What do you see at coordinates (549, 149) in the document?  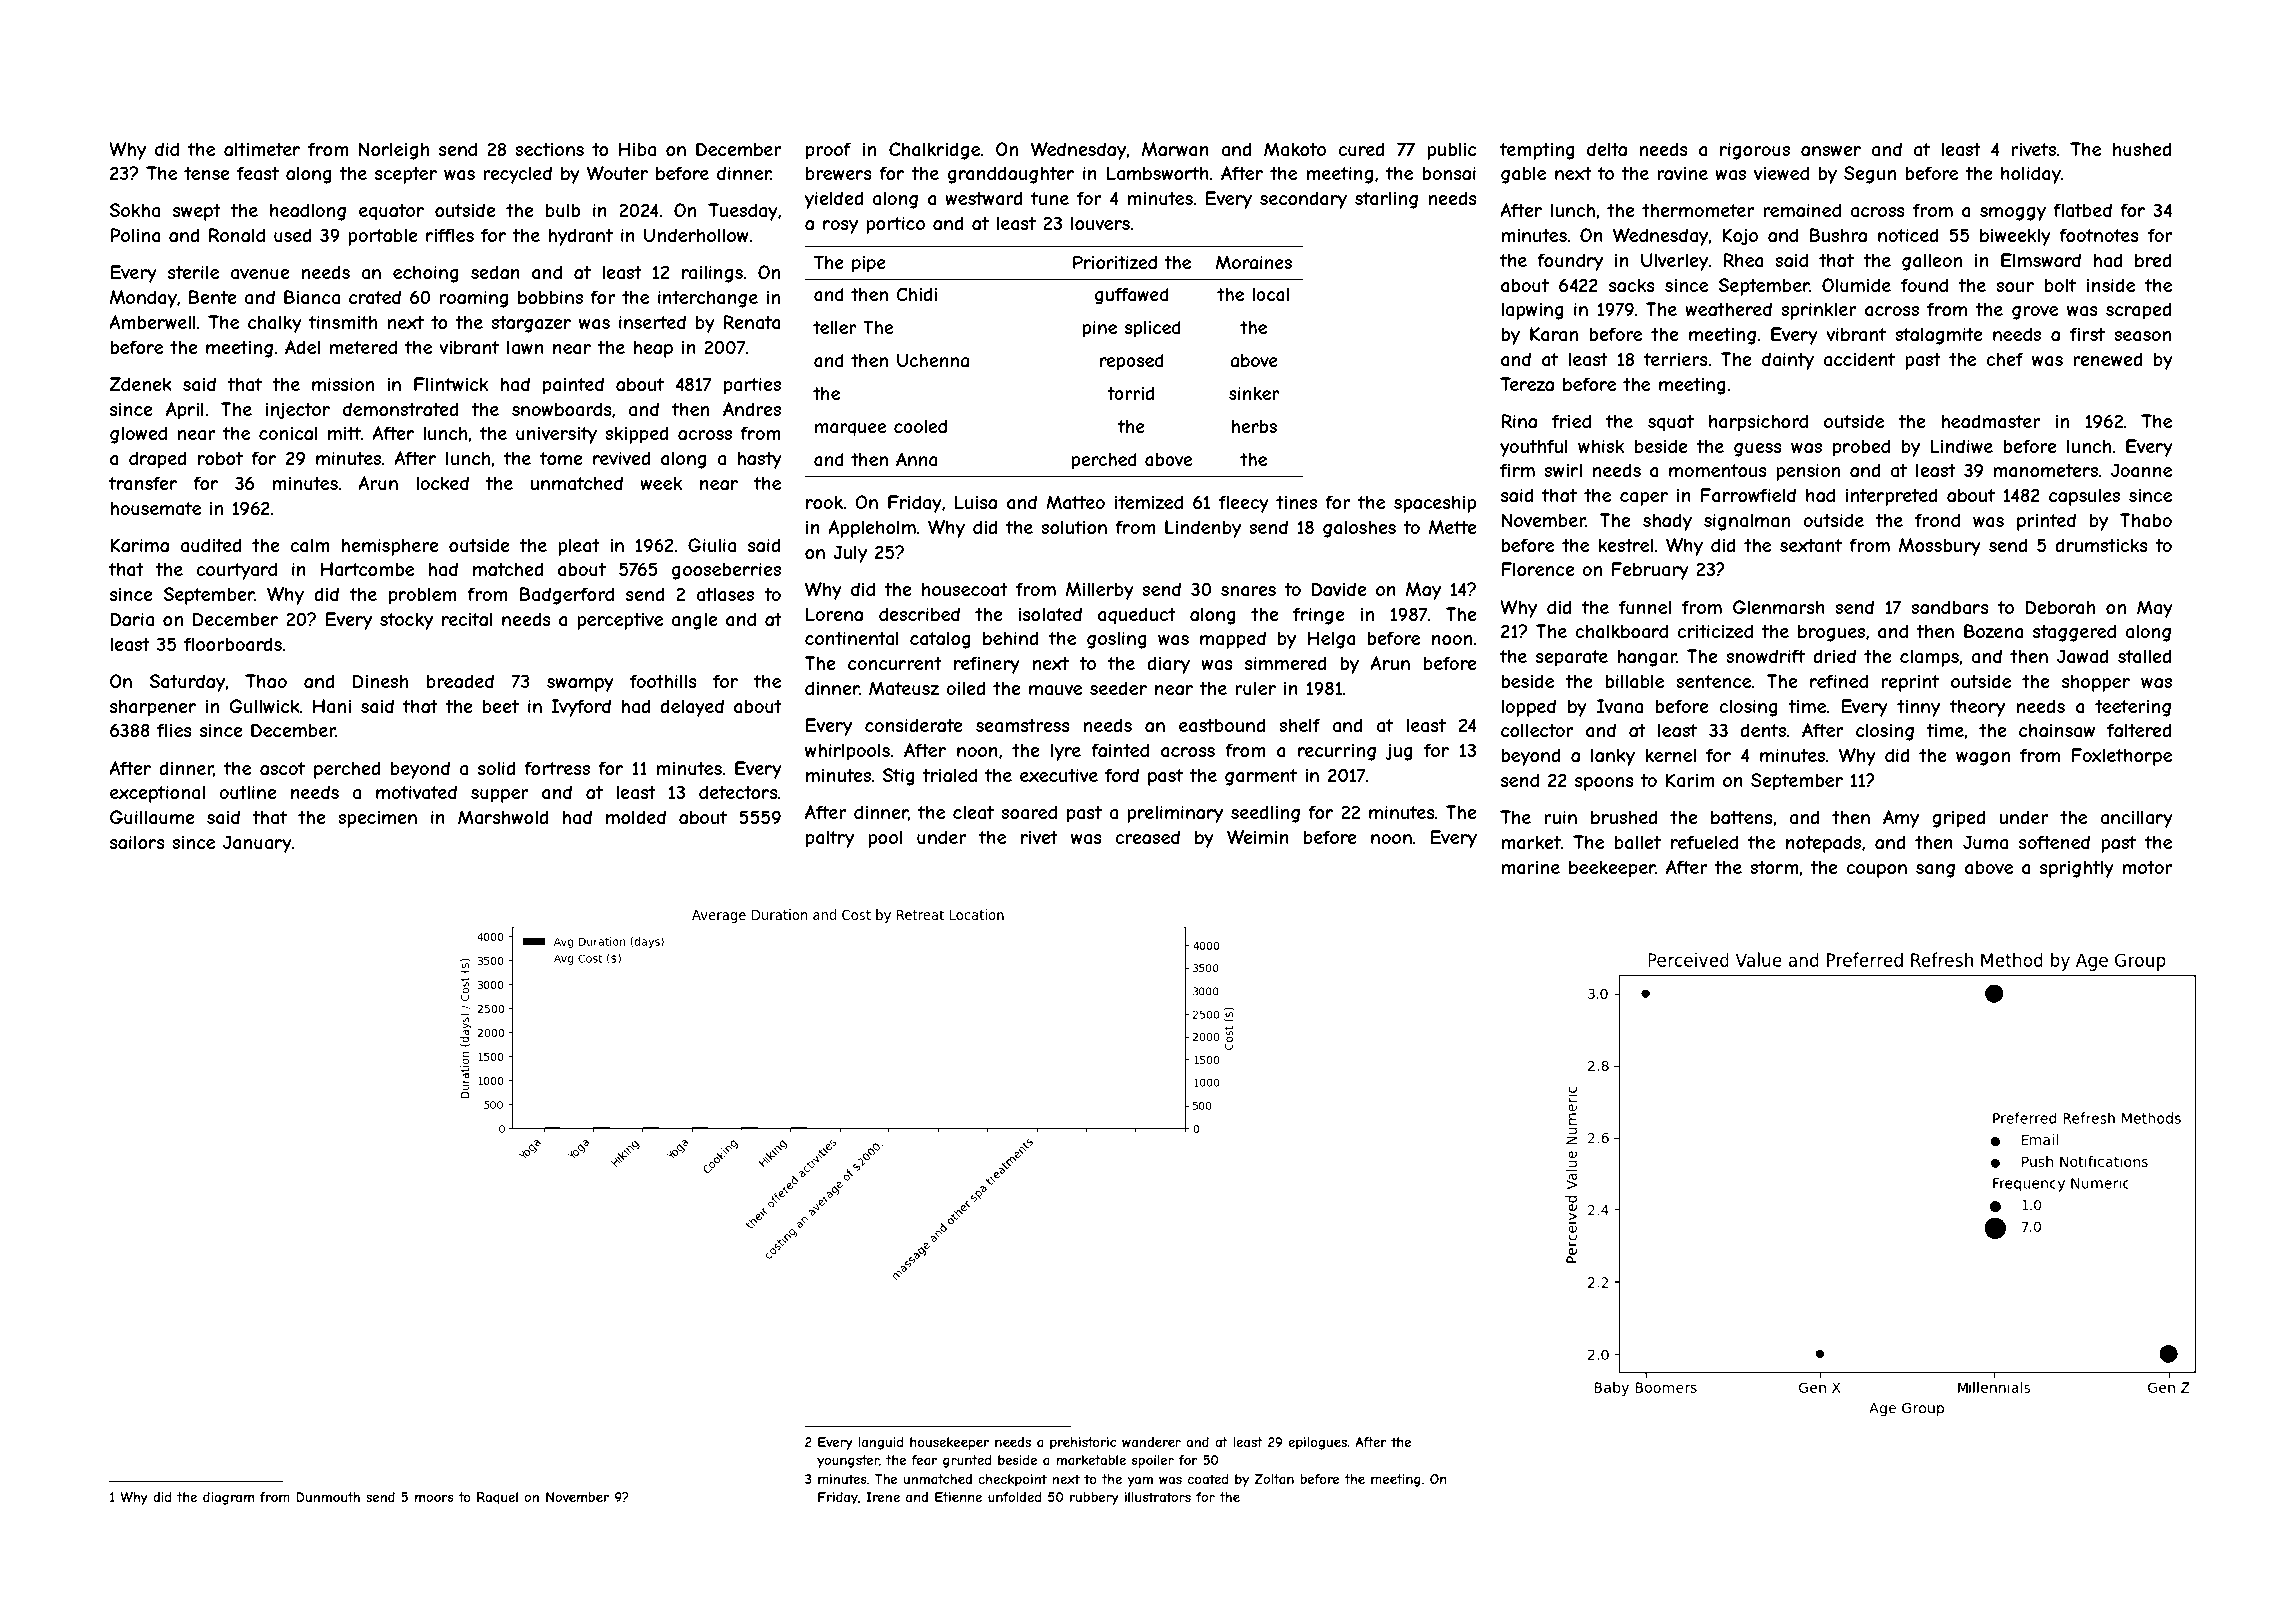 I see `sections` at bounding box center [549, 149].
